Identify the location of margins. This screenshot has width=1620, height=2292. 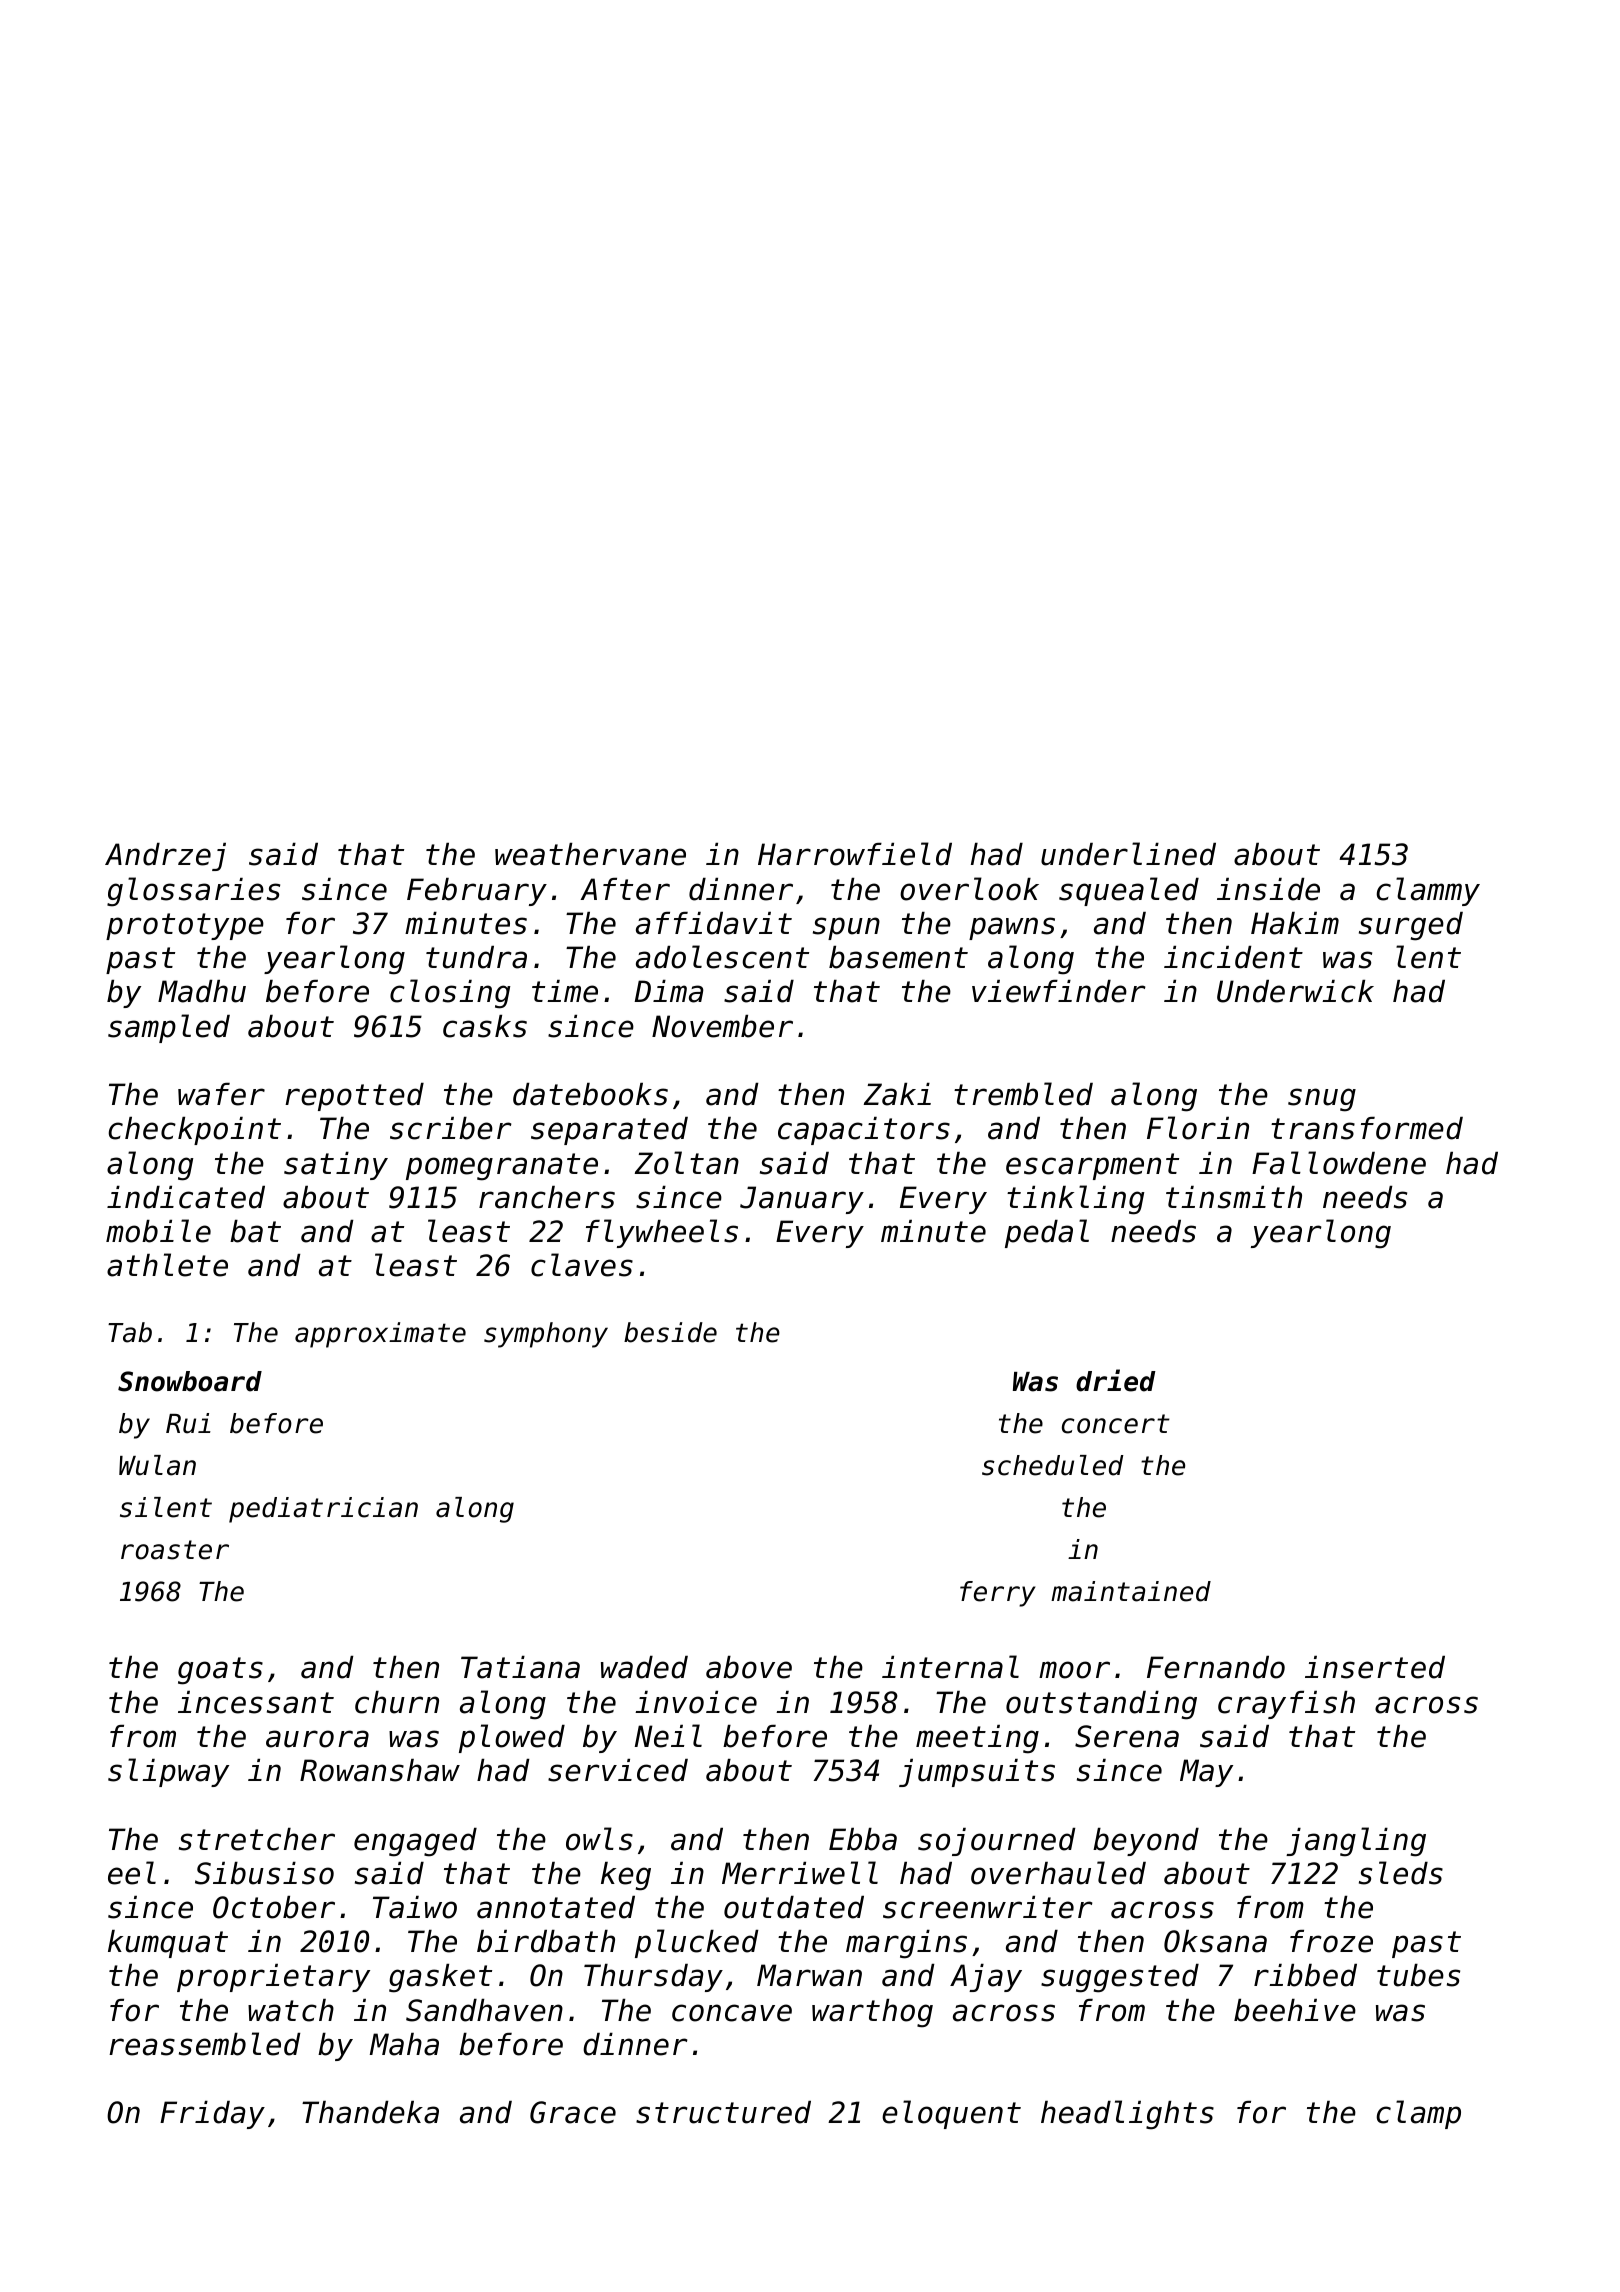
(906, 1944).
